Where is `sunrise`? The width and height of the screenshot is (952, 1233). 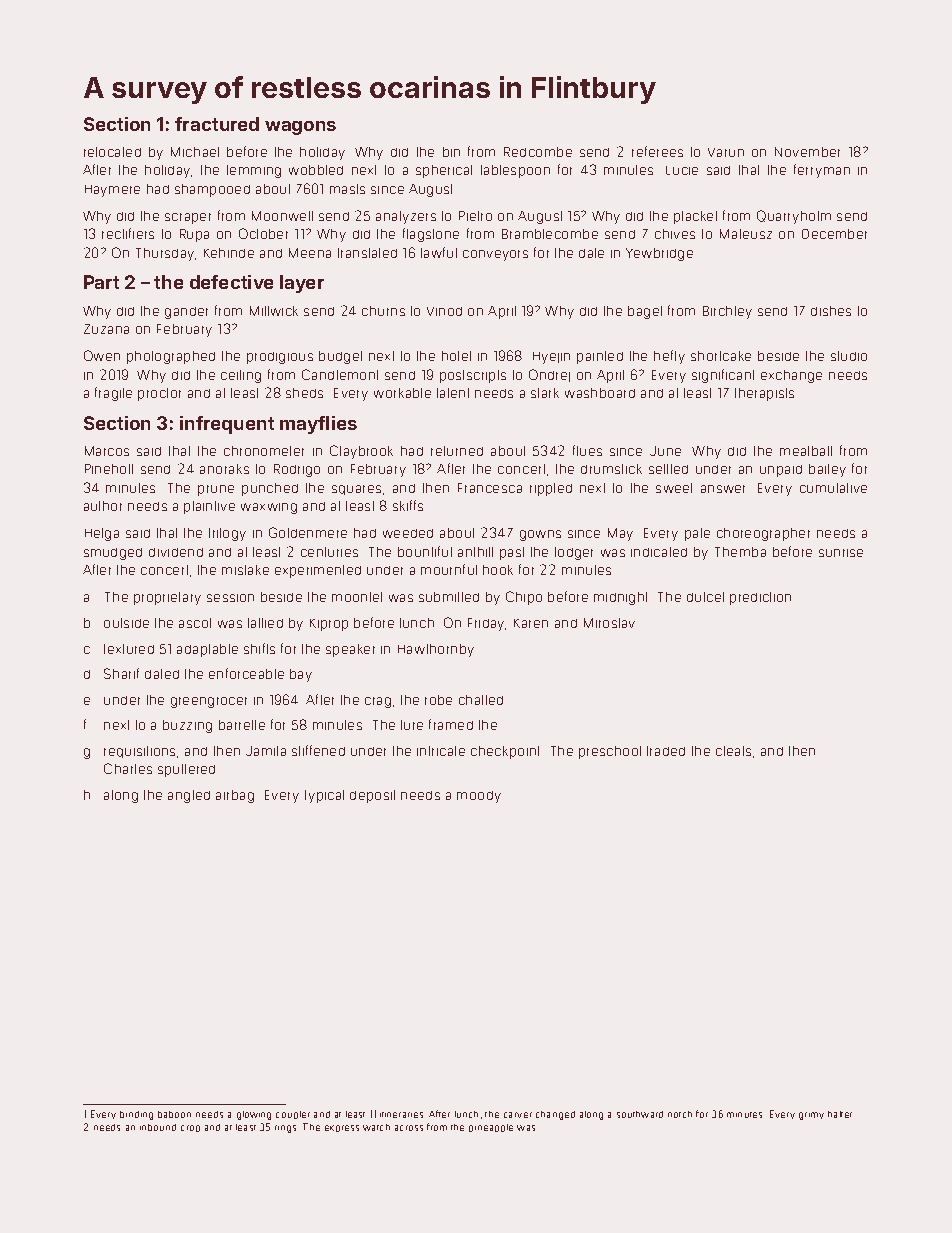
sunrise is located at coordinates (841, 553).
